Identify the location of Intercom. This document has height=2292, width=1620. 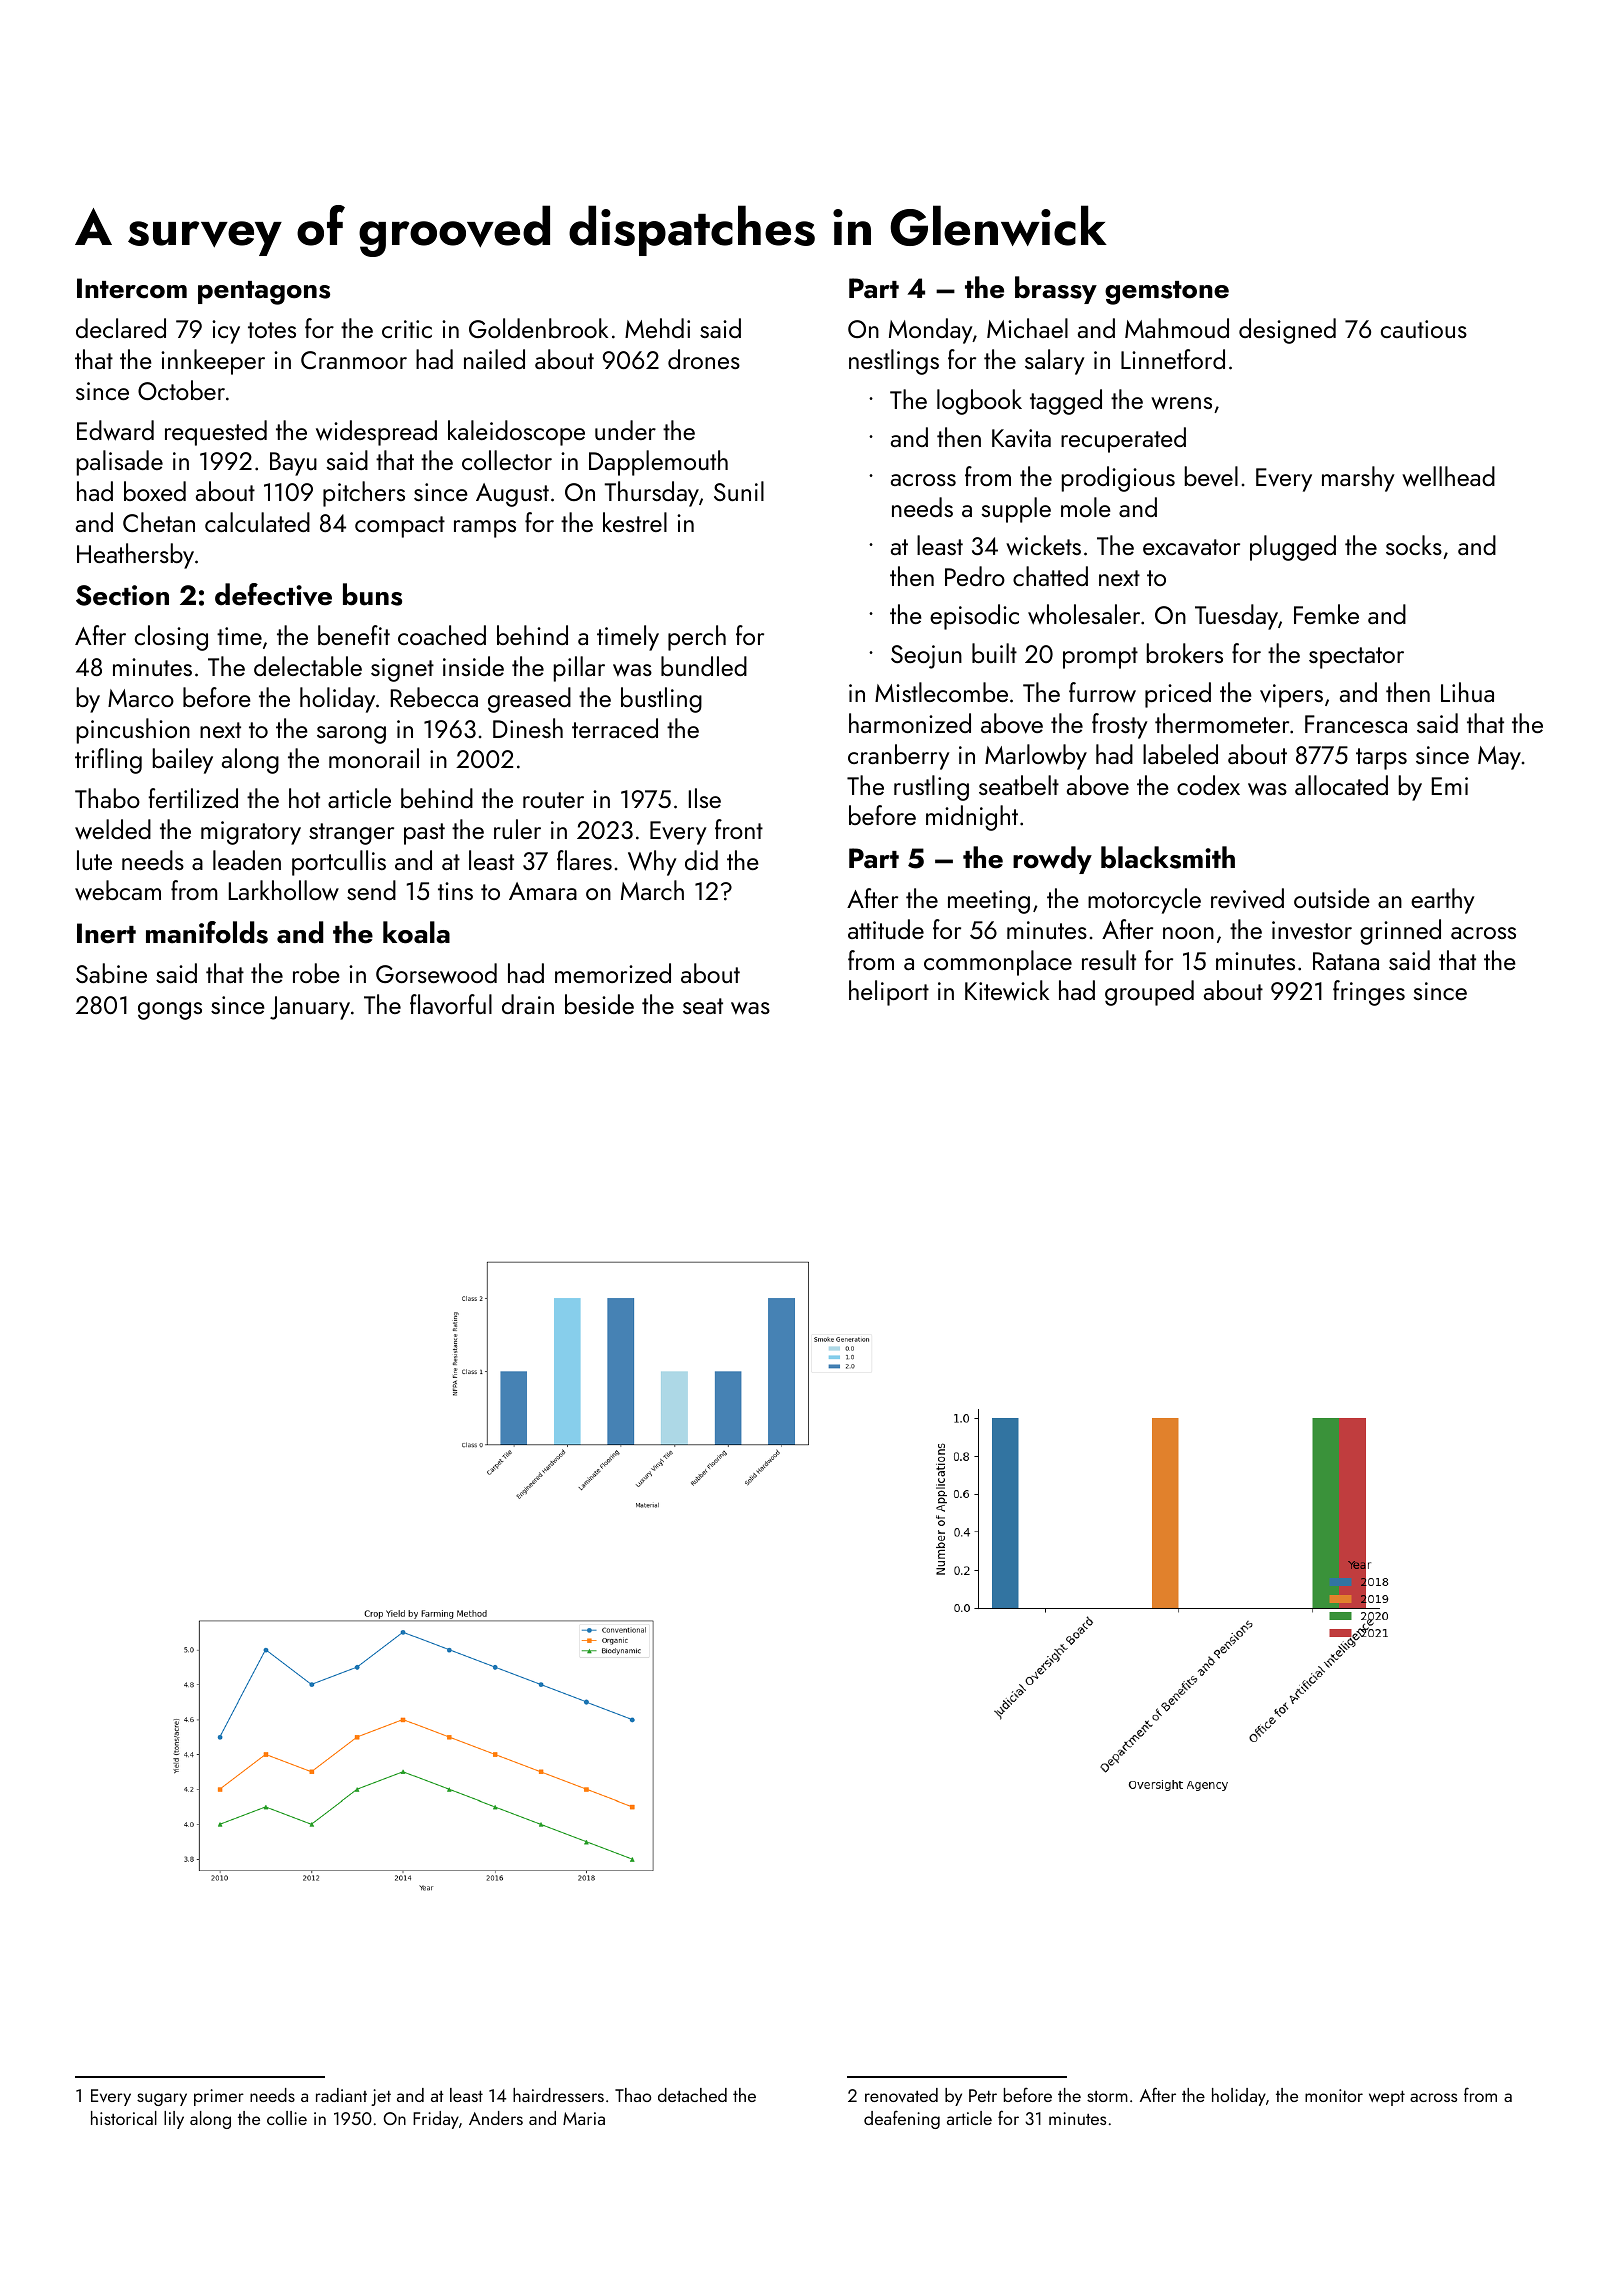
(132, 288).
